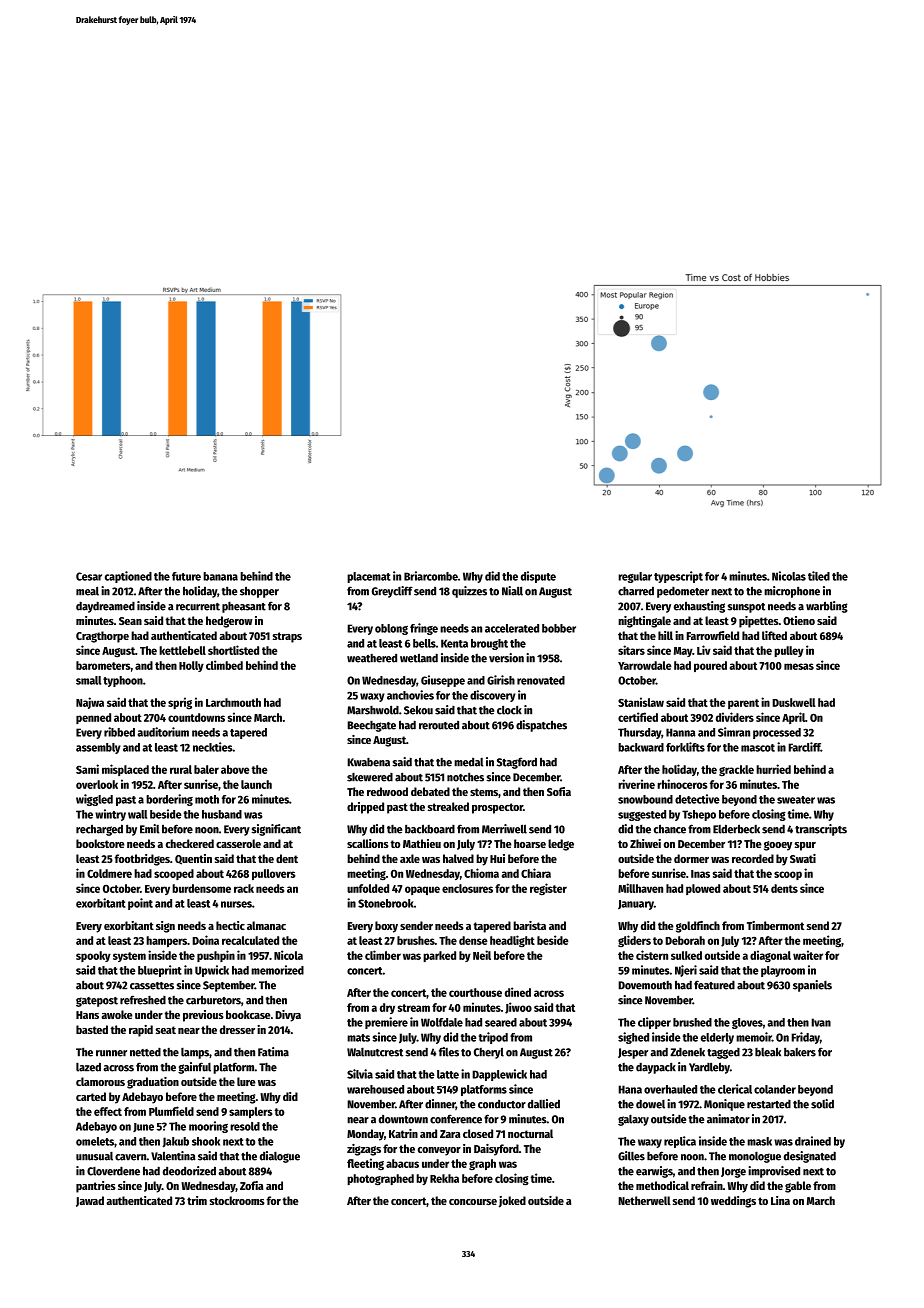 The image size is (924, 1308). Describe the element at coordinates (819, 576) in the screenshot. I see `tiled` at that location.
